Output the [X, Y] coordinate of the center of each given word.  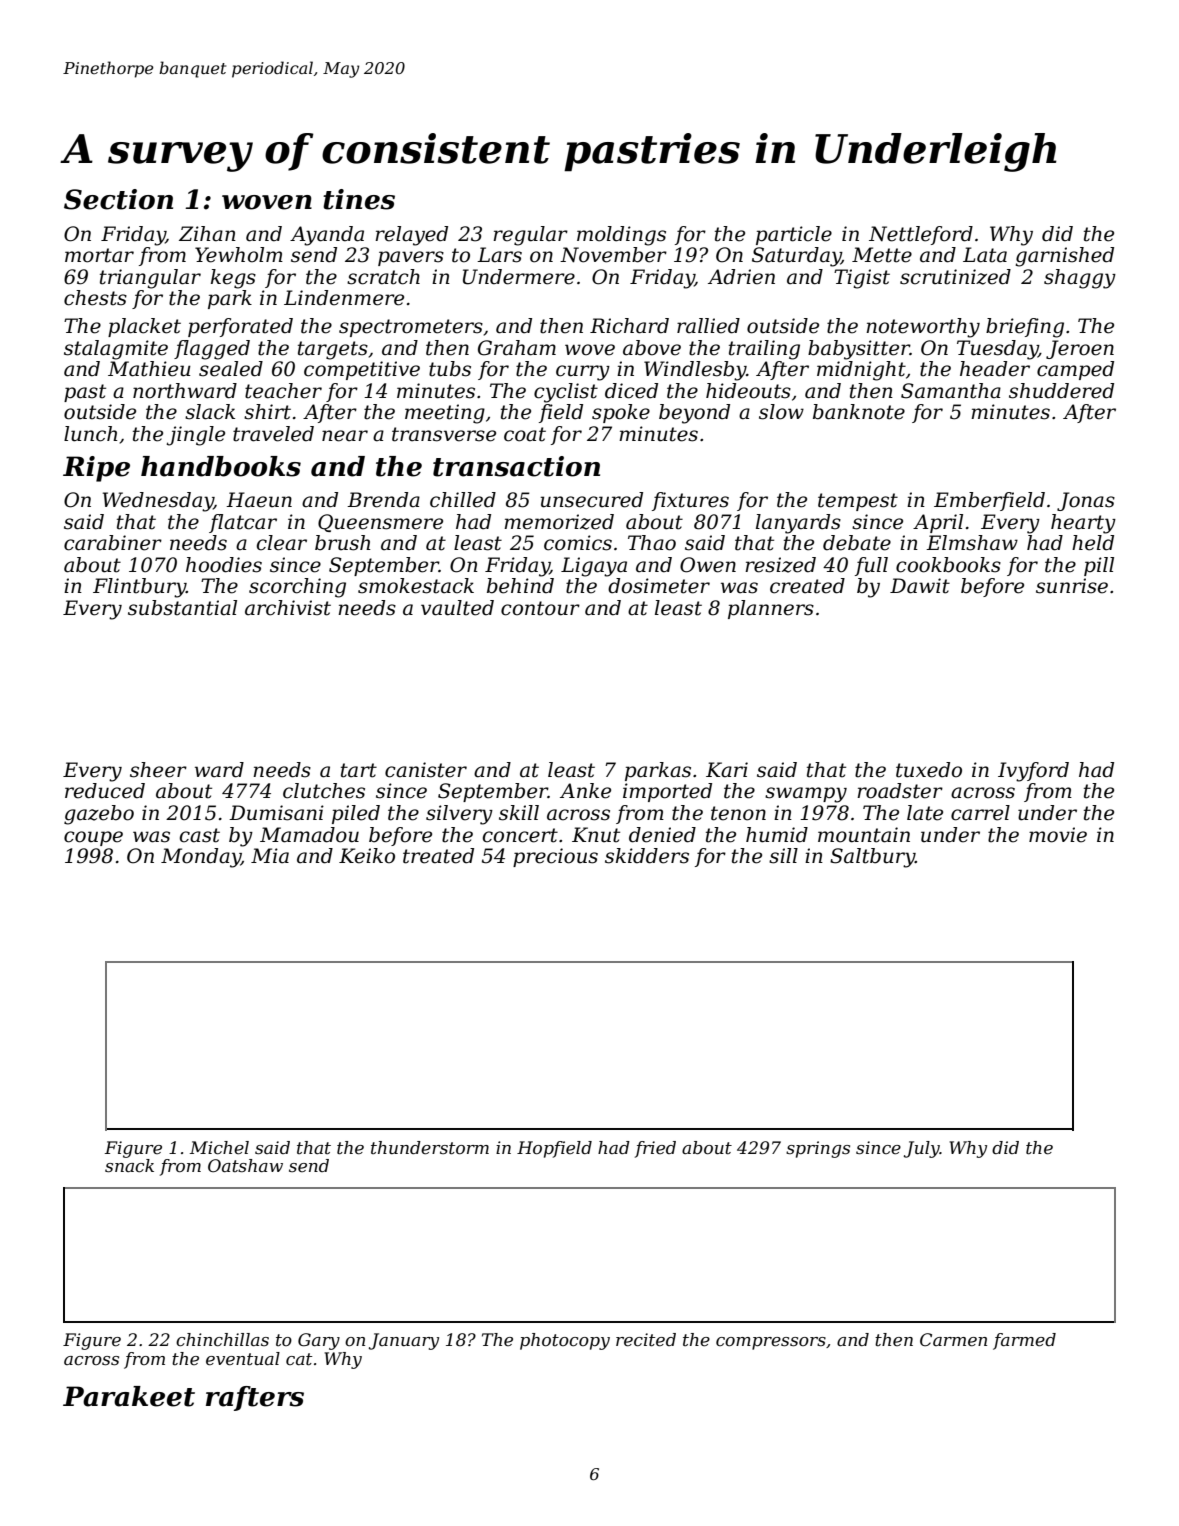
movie [1058, 835]
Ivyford [1033, 772]
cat [299, 1359]
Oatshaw [245, 1165]
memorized [559, 522]
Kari [727, 770]
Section [118, 199]
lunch [90, 434]
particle [794, 235]
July [922, 1149]
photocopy [565, 1341]
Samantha [951, 391]
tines [359, 199]
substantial [182, 608]
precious [555, 857]
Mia [270, 856]
